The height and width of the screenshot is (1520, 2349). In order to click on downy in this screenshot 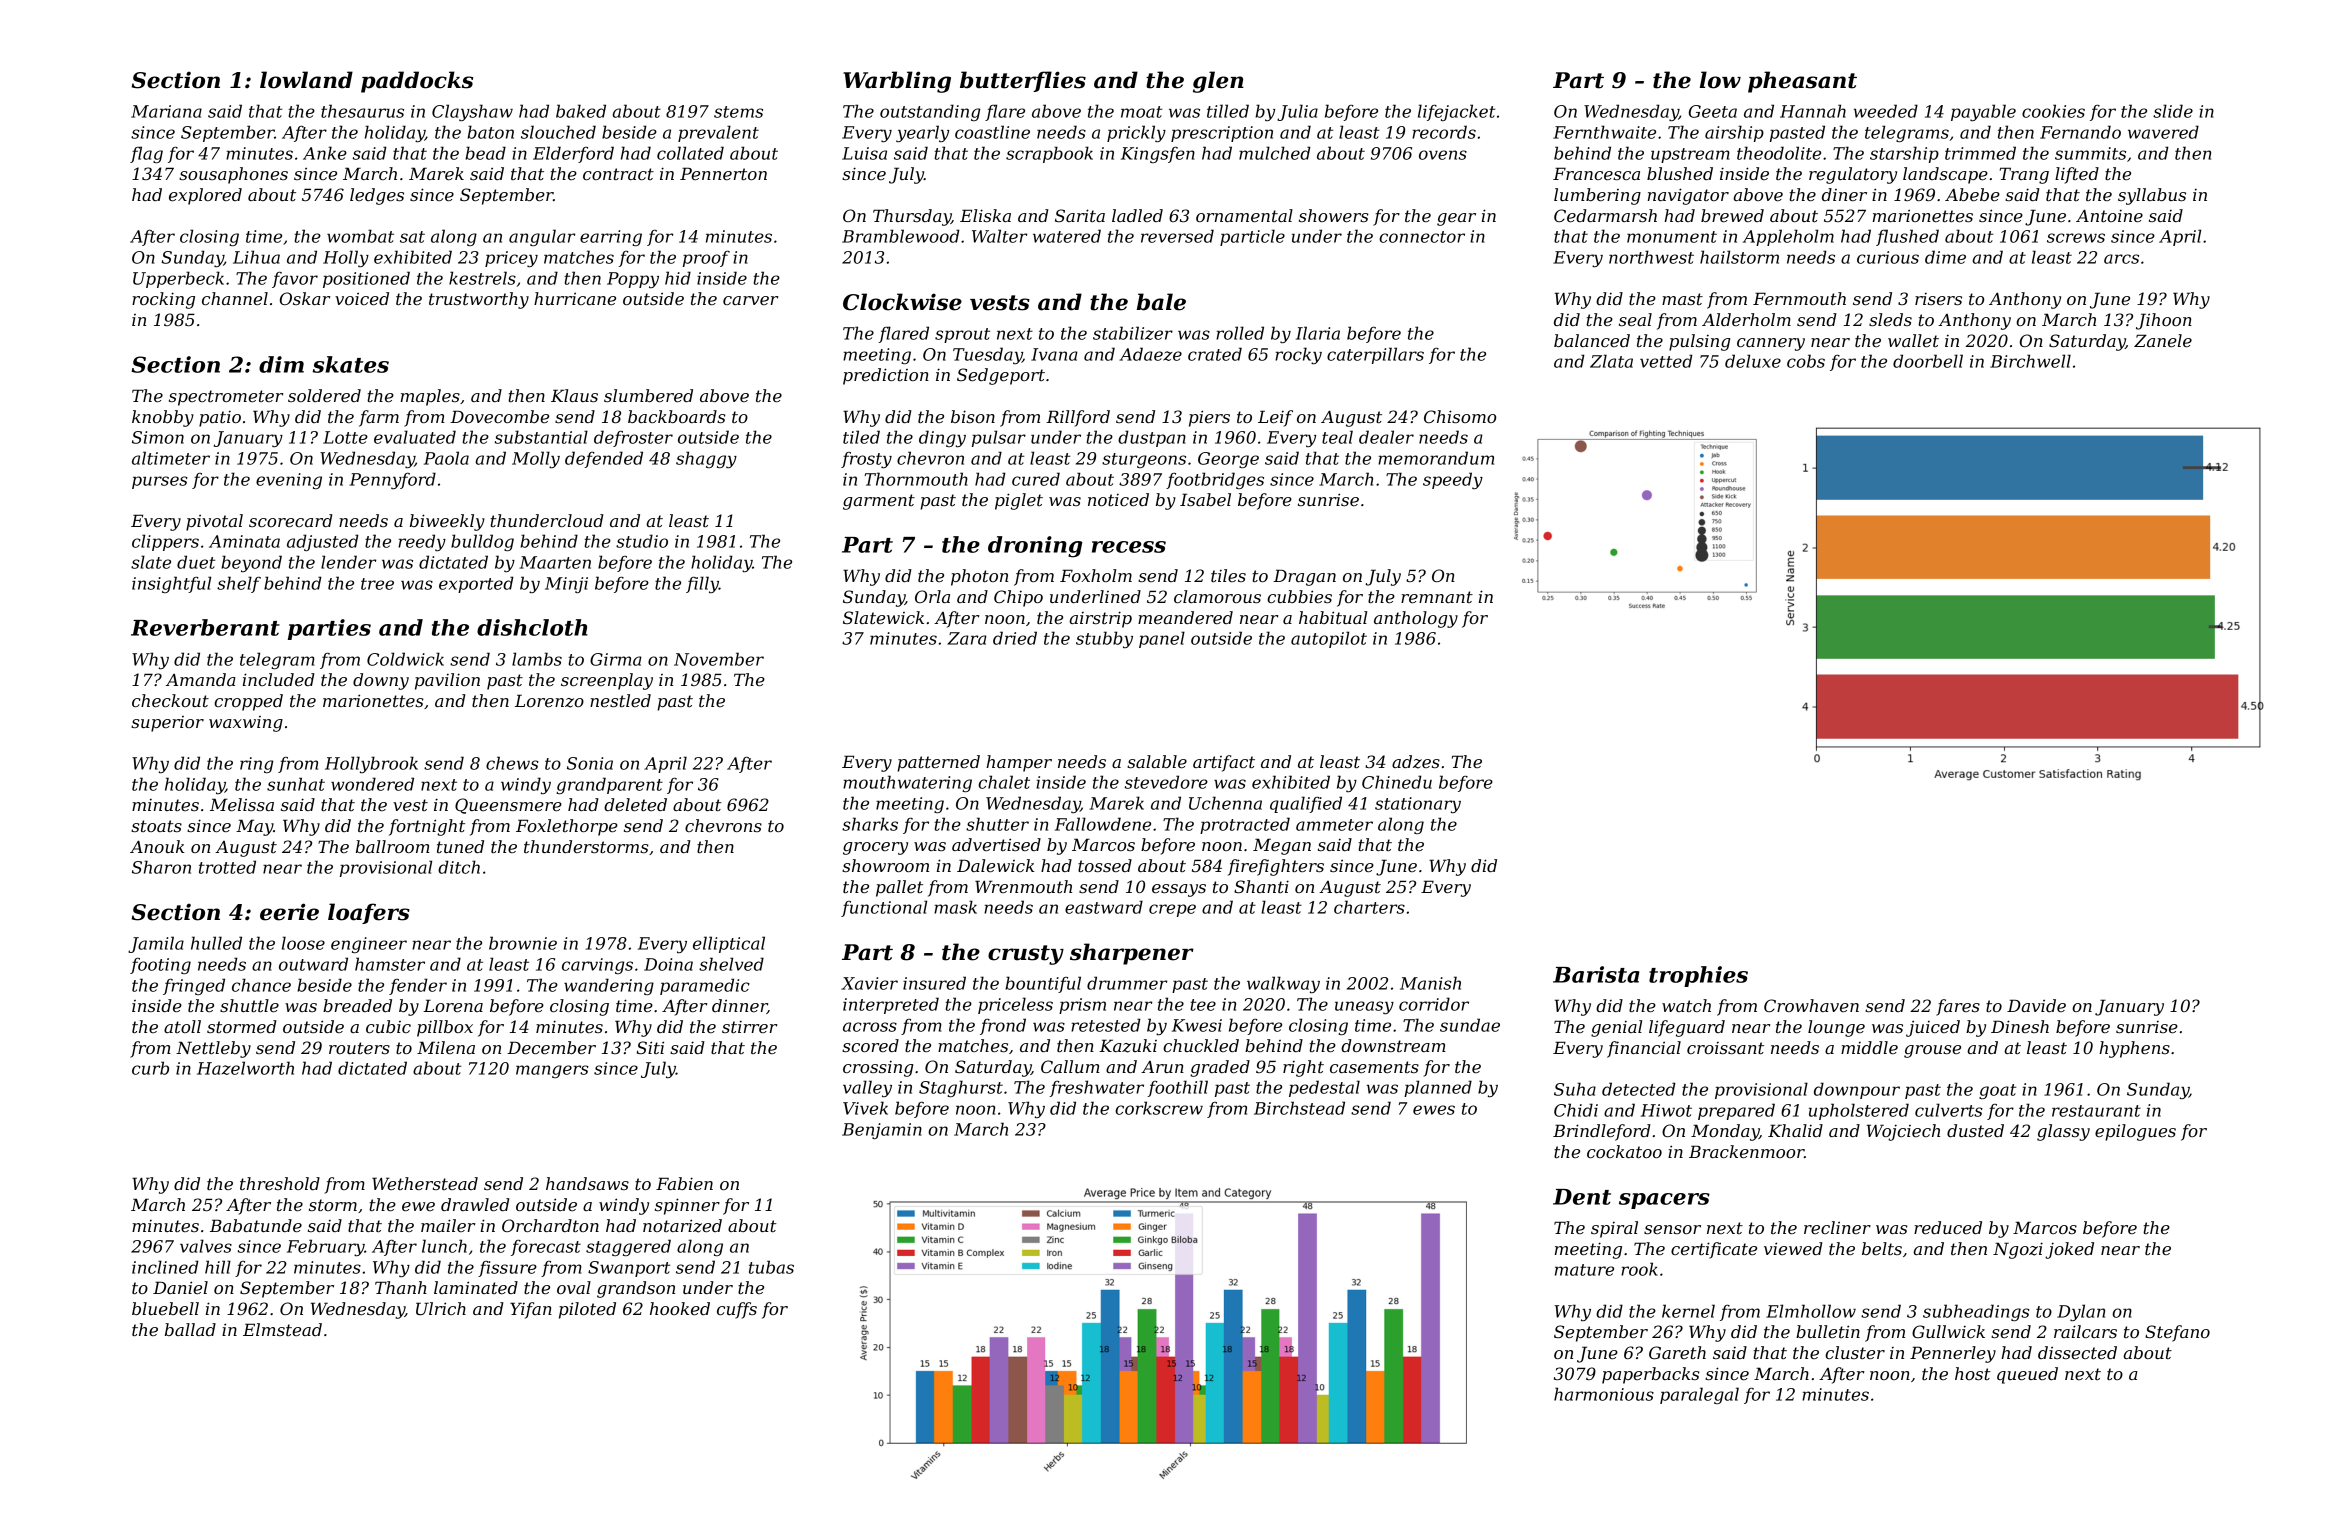, I will do `click(381, 681)`.
